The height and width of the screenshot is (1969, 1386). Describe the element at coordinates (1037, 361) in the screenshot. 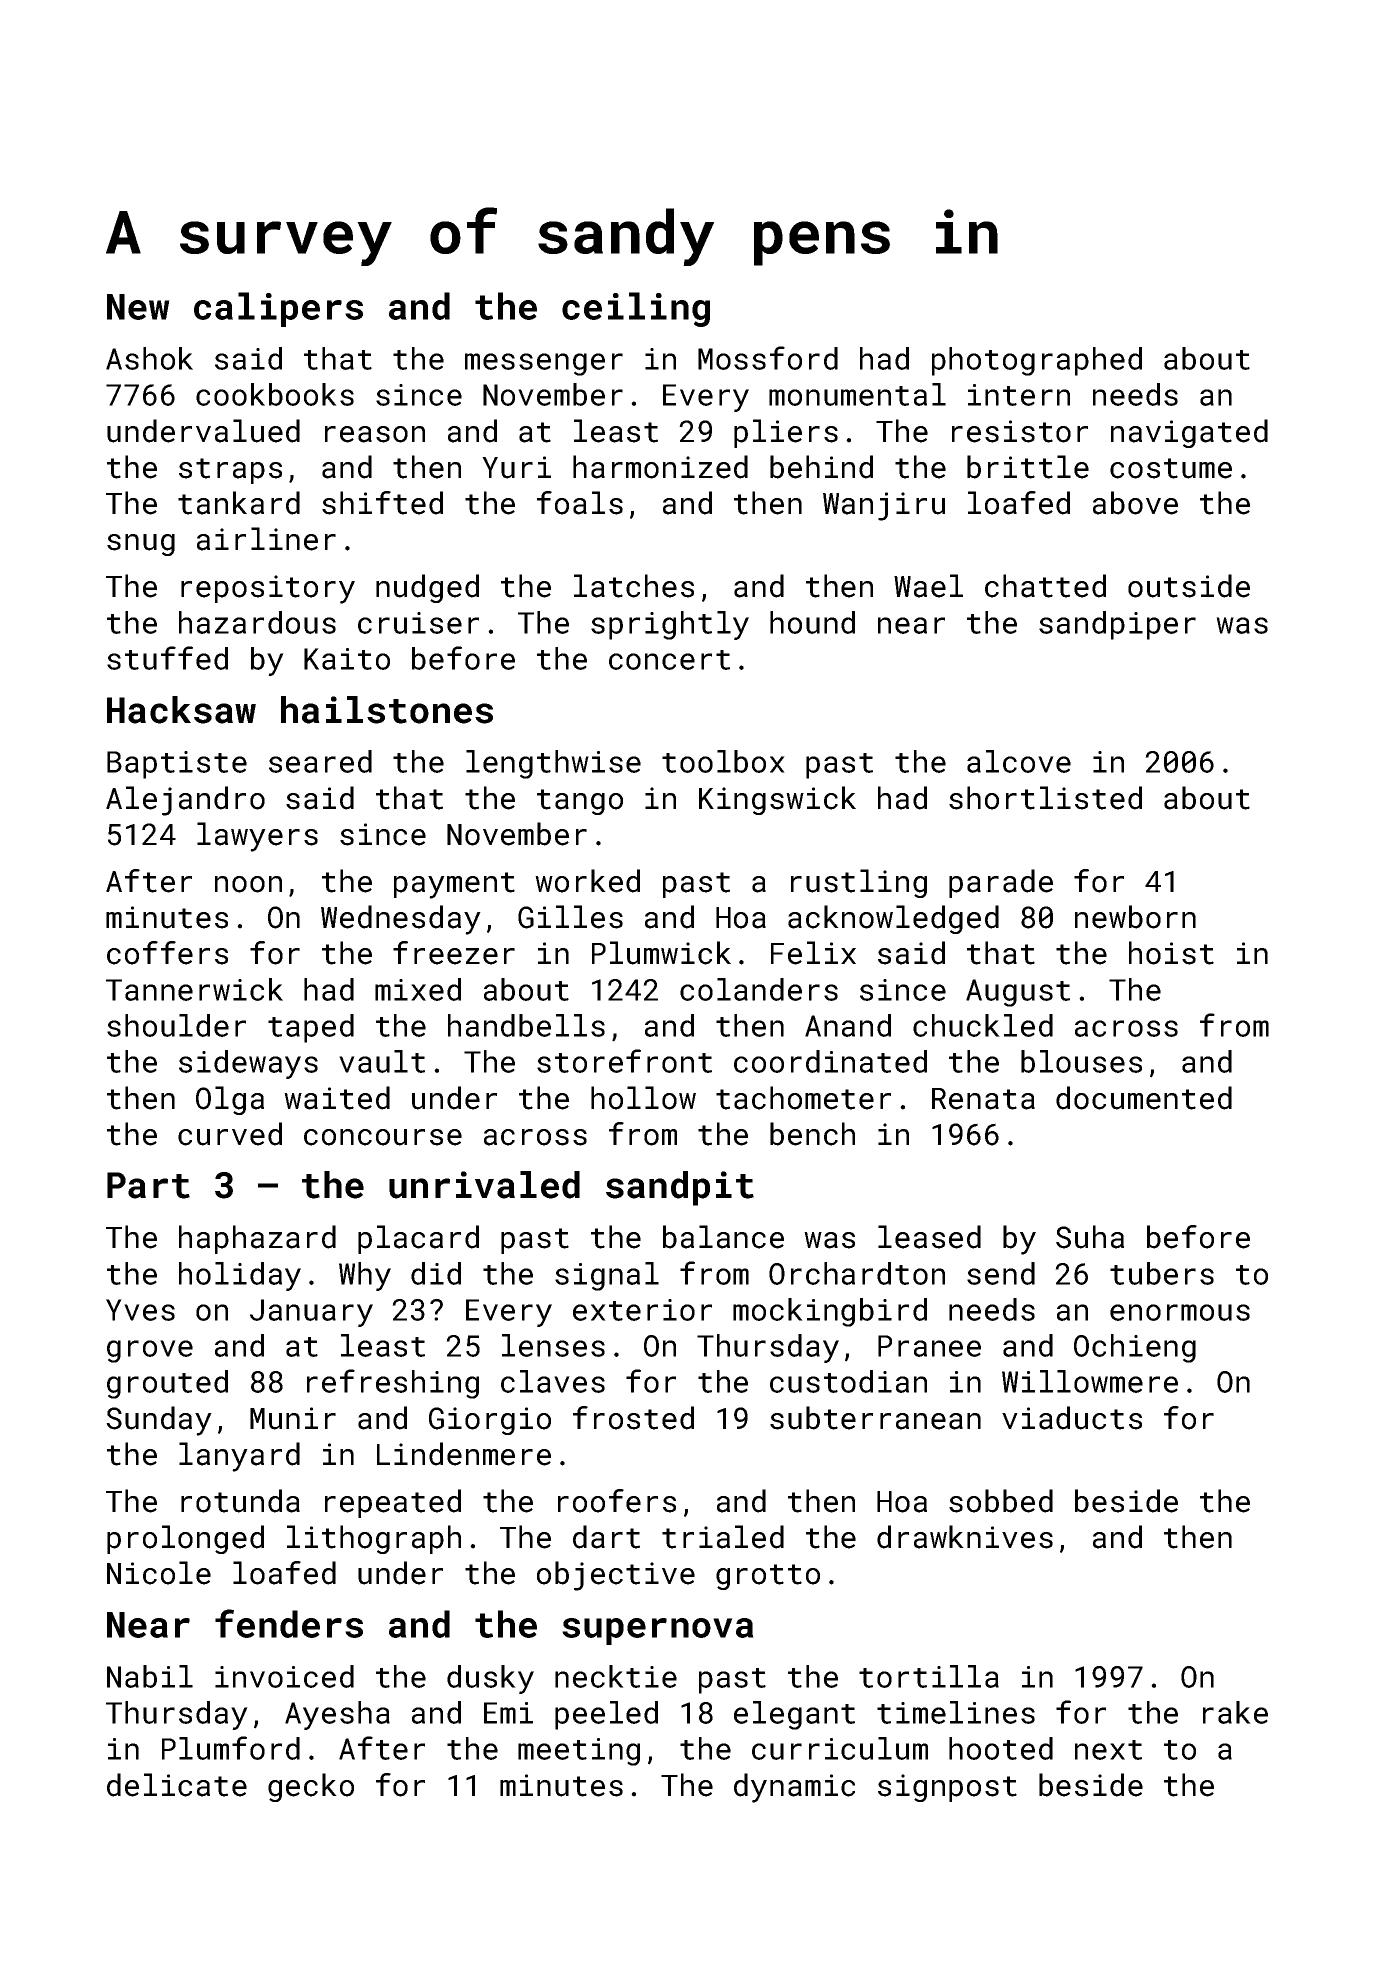

I see `photographed` at that location.
